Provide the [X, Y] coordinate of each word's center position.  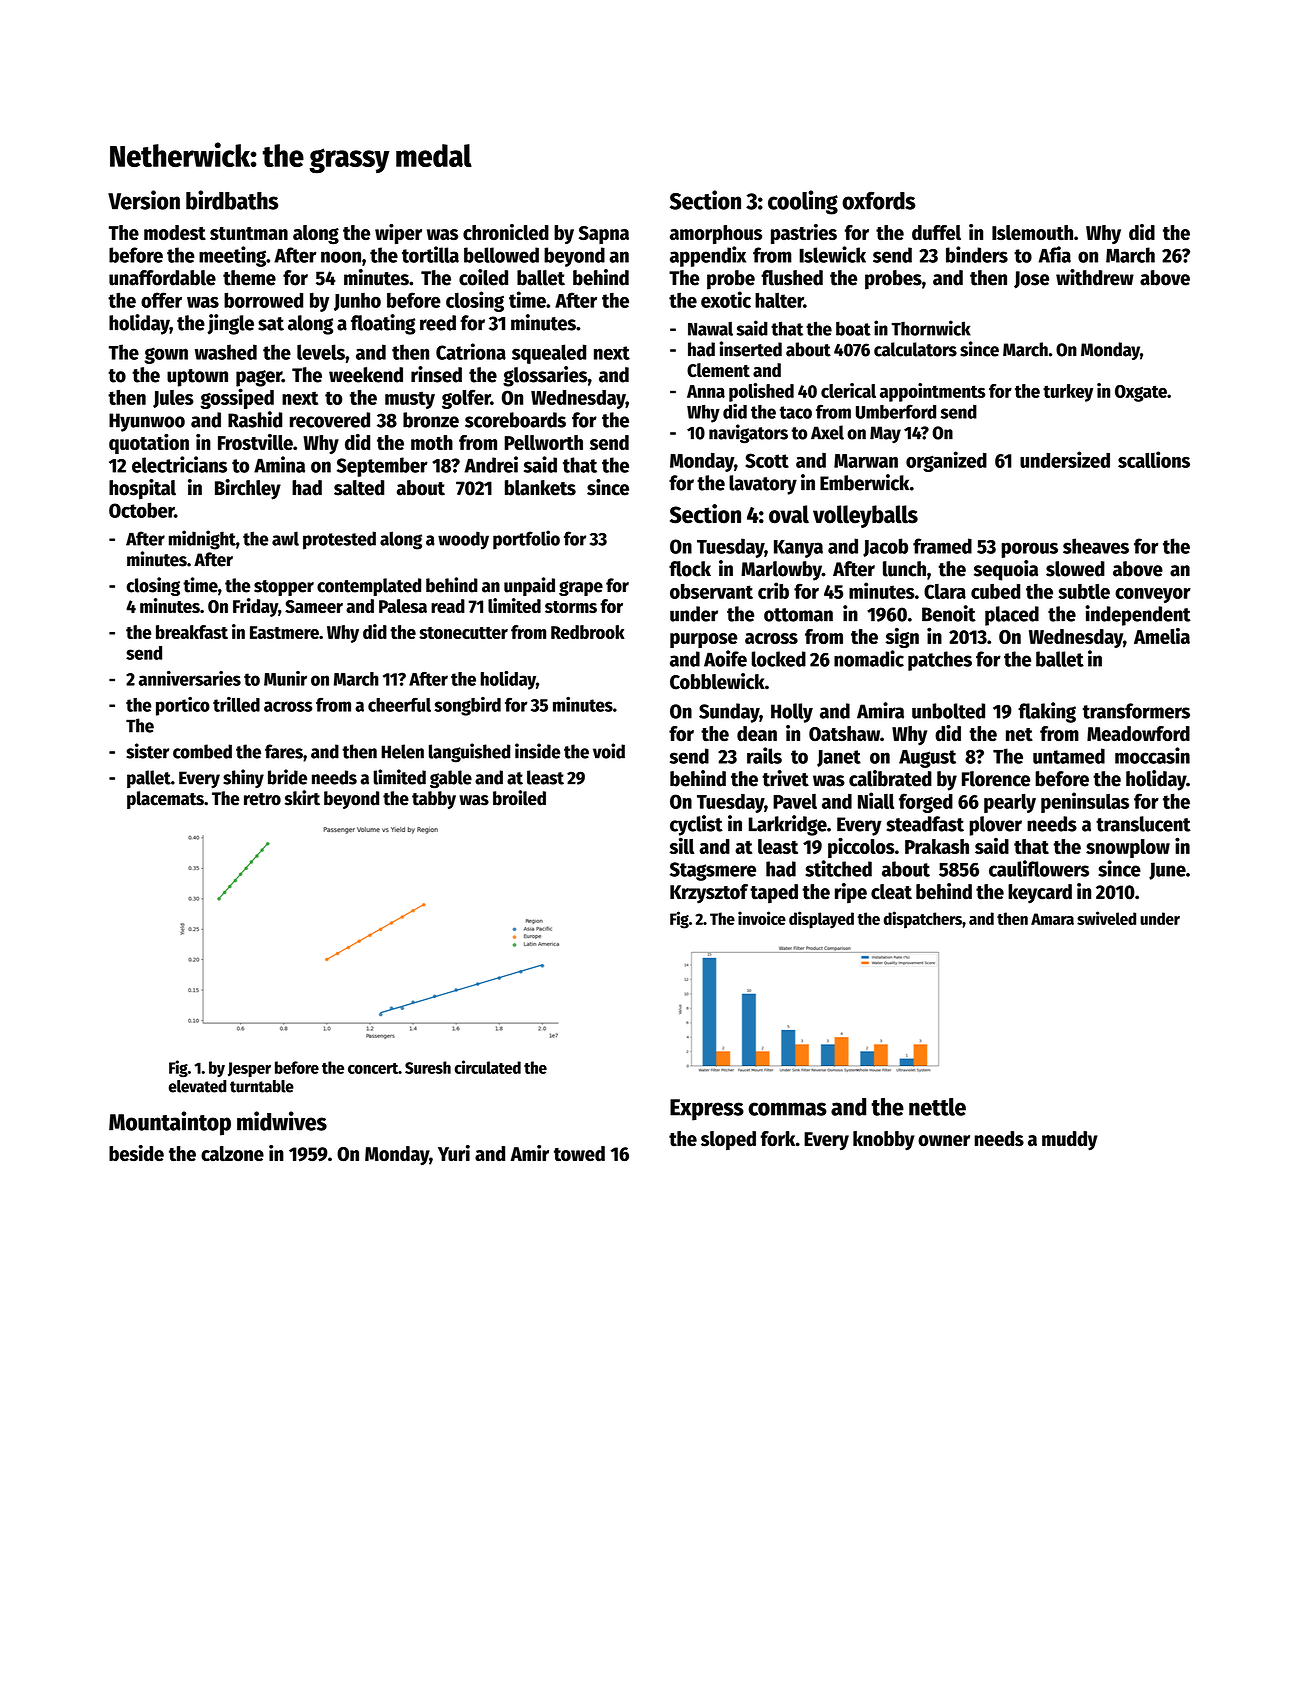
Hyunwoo [147, 422]
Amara [1052, 919]
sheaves [1096, 546]
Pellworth [543, 442]
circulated [487, 1067]
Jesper [249, 1069]
